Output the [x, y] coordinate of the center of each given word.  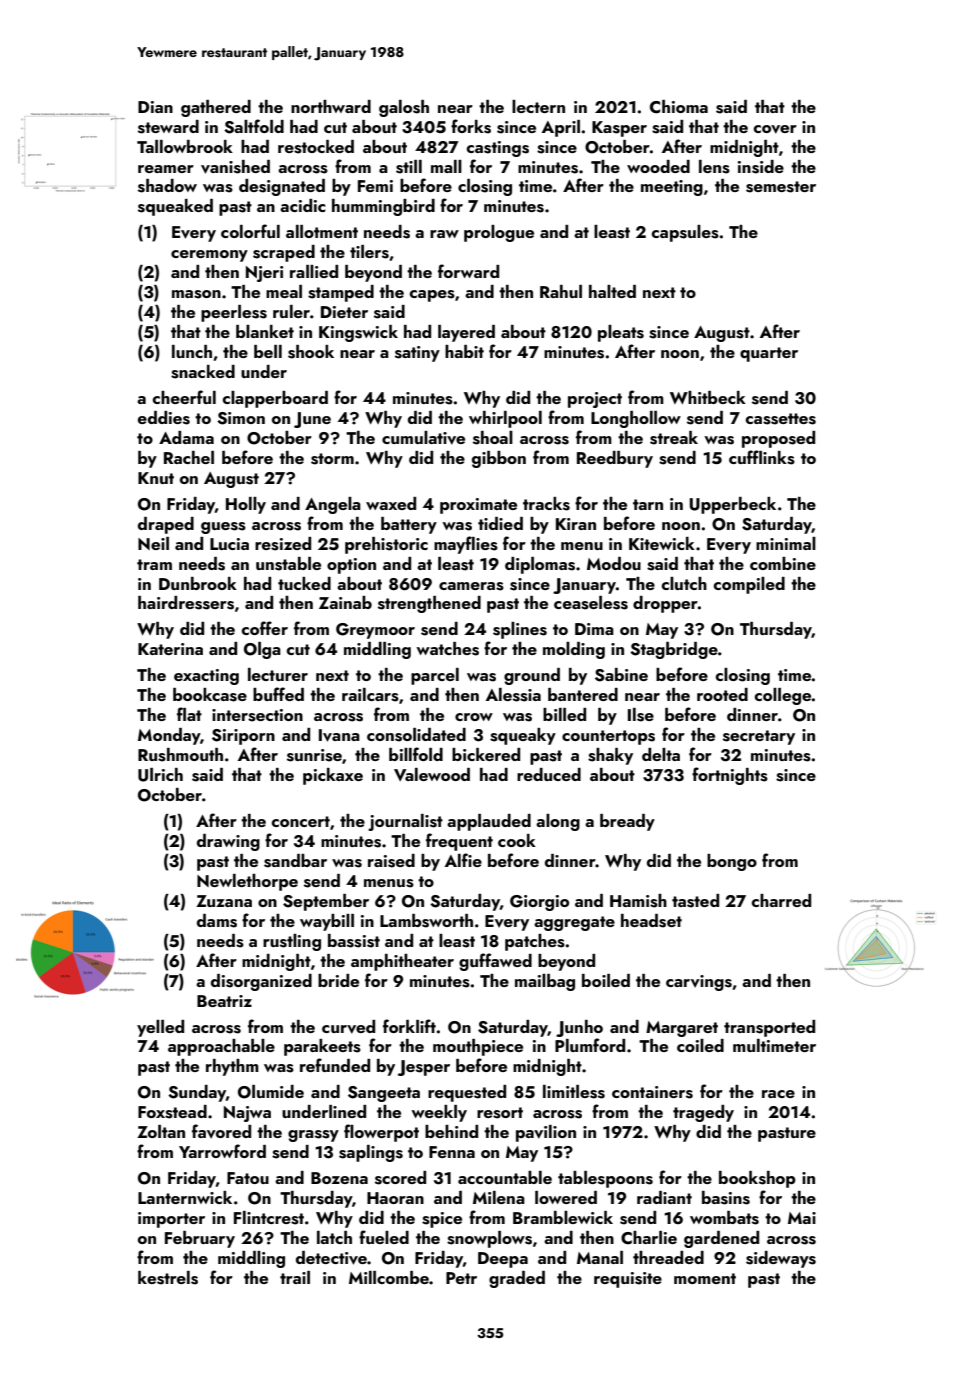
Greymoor [375, 631]
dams [217, 921]
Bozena [339, 1178]
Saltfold [254, 126]
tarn [648, 504]
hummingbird [383, 207]
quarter [769, 354]
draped [166, 525]
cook [517, 840]
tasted [695, 901]
